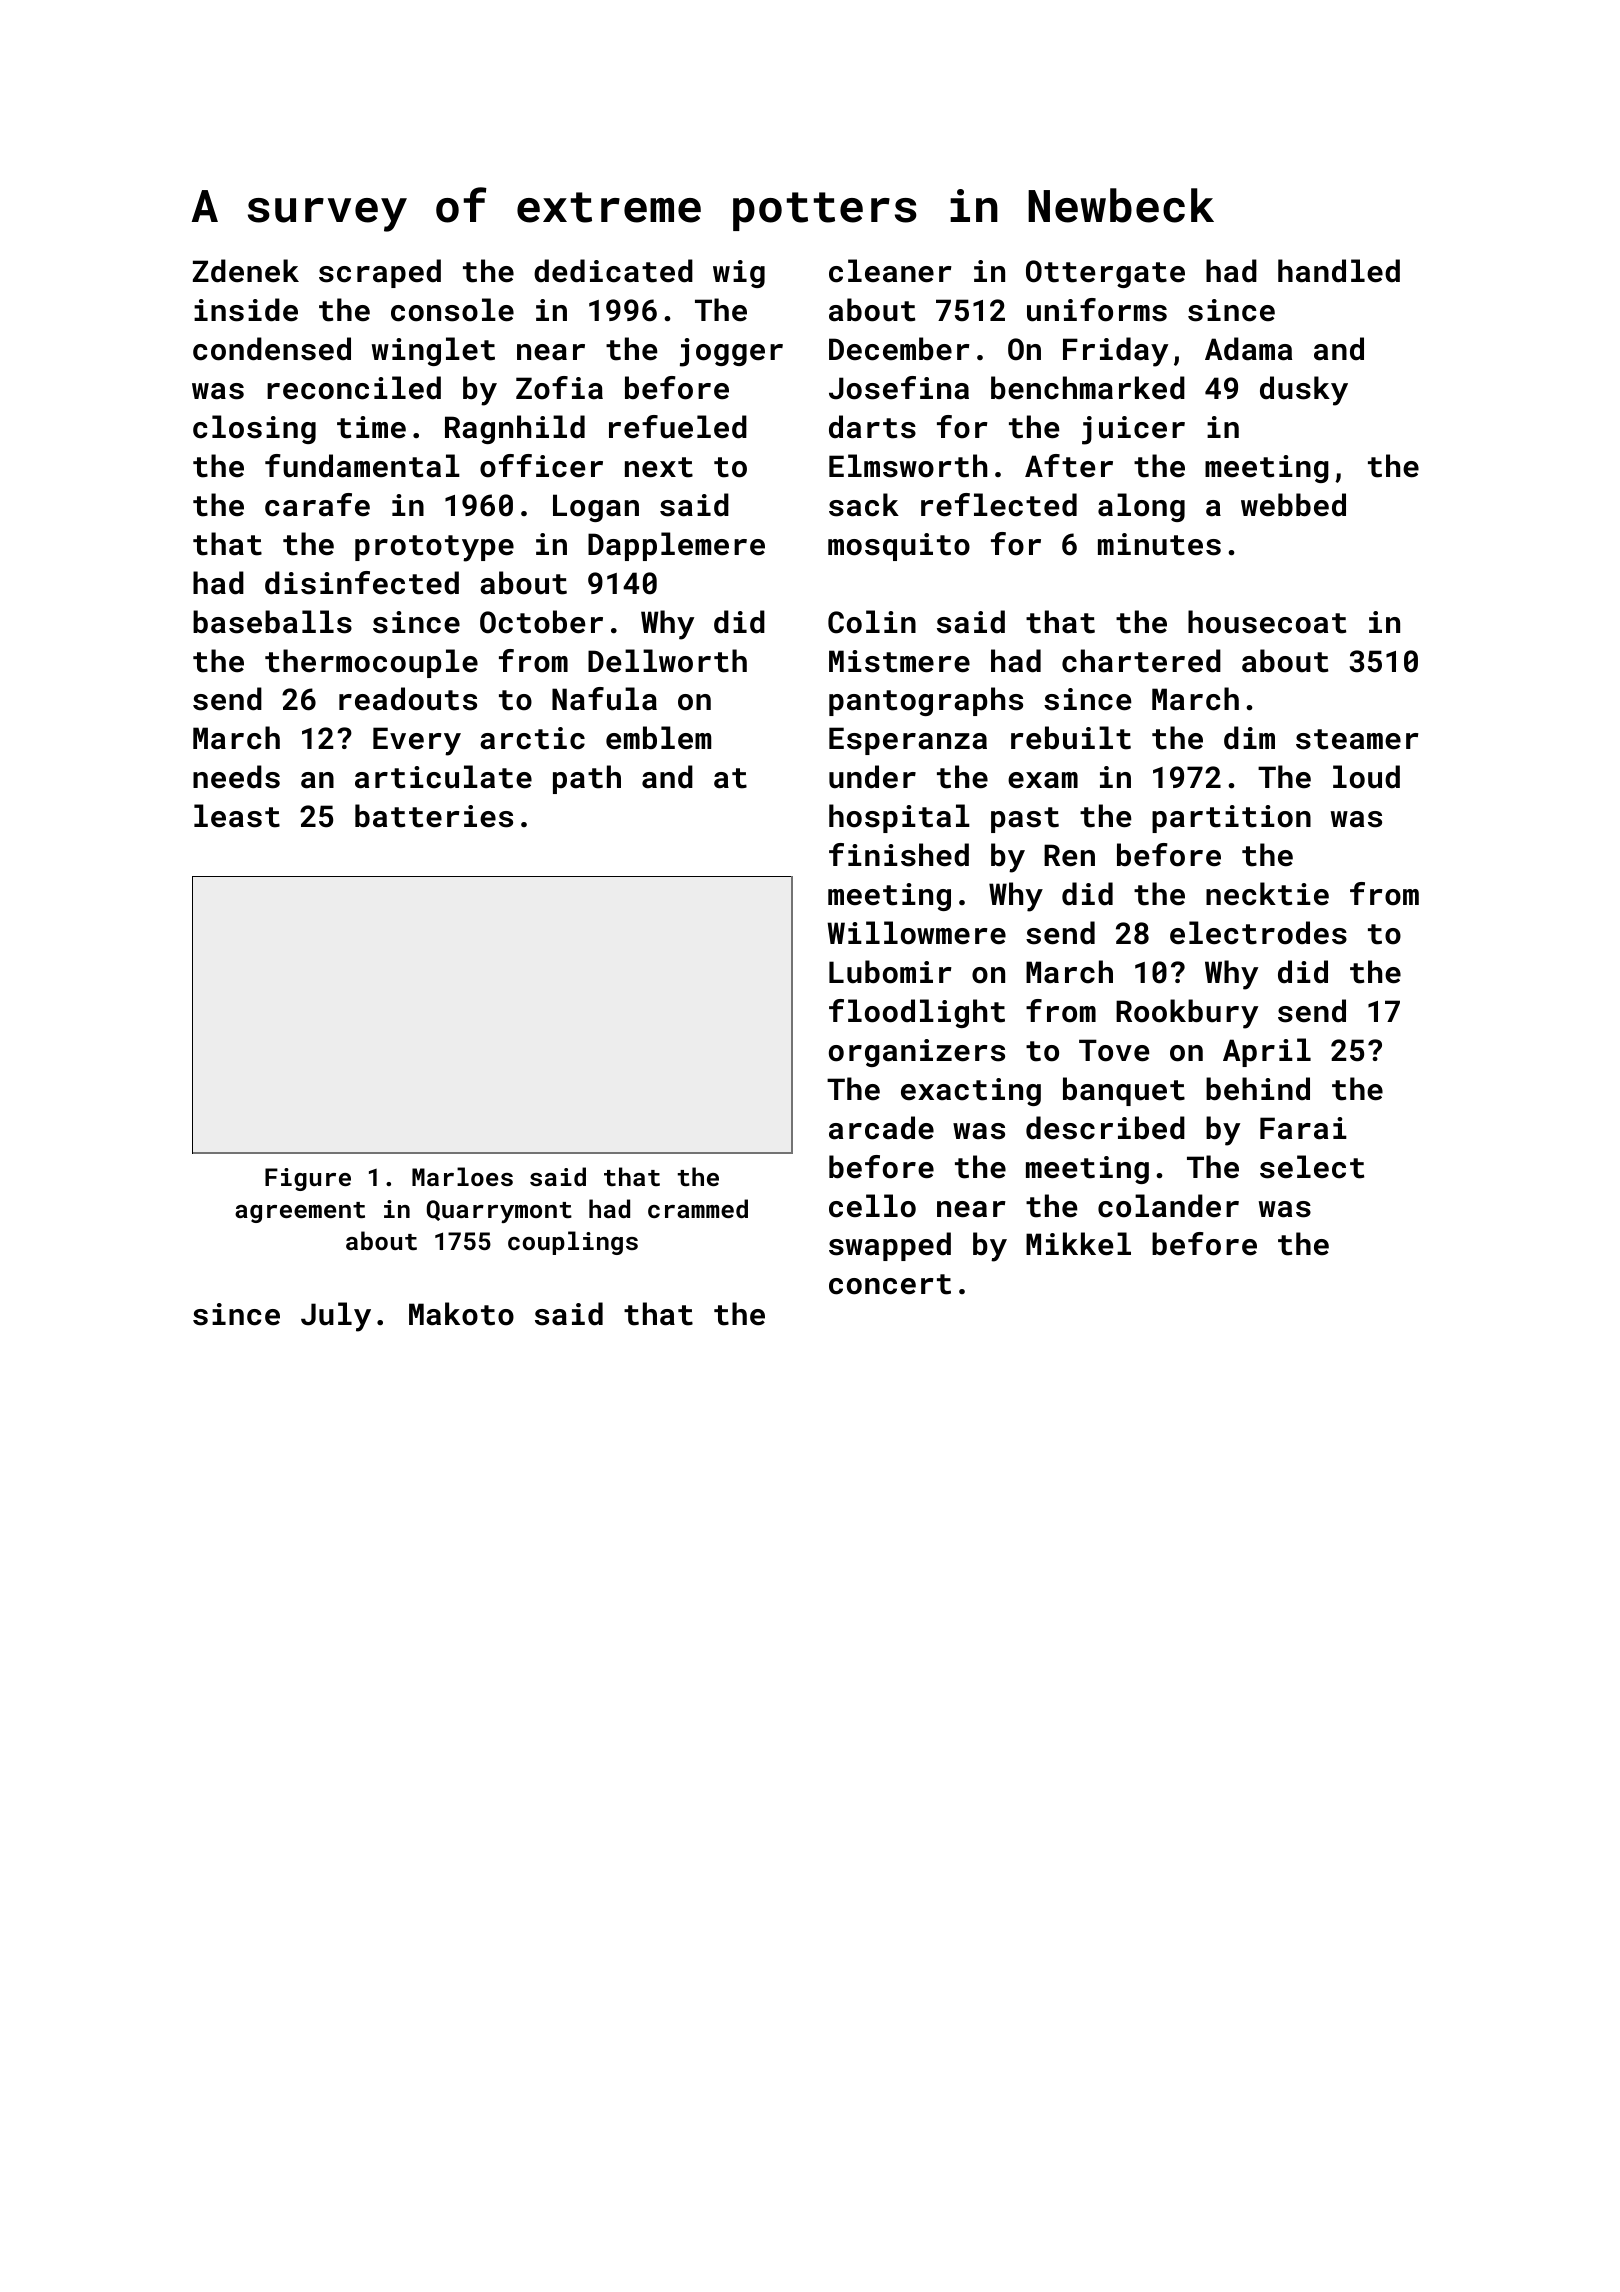  Describe the element at coordinates (890, 271) in the screenshot. I see `cleaner` at that location.
